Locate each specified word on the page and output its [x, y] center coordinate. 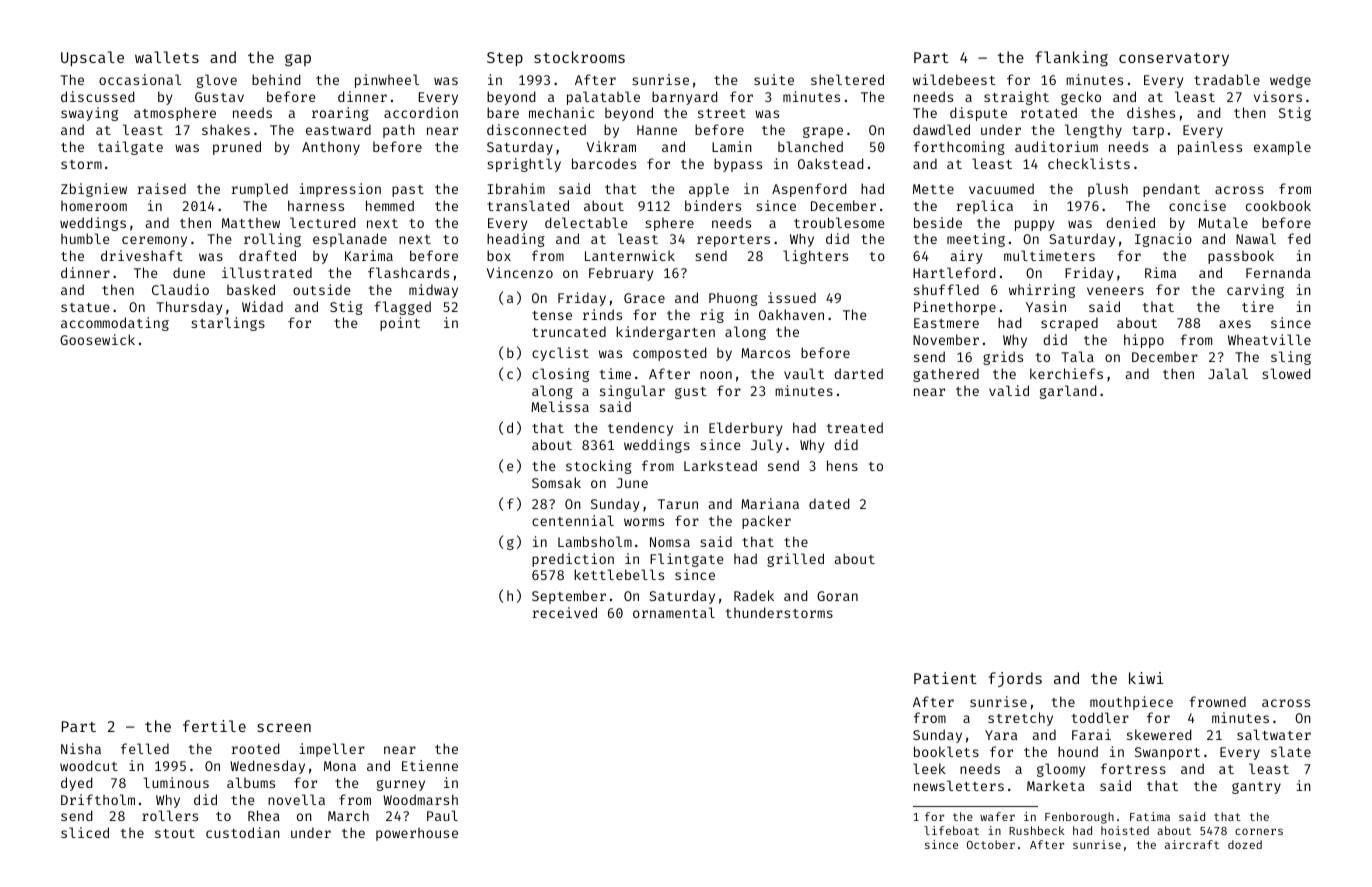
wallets [167, 57]
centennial [573, 520]
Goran [837, 596]
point [400, 324]
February [621, 274]
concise [1197, 205]
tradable [1227, 79]
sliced [85, 832]
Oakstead [831, 163]
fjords [1015, 679]
